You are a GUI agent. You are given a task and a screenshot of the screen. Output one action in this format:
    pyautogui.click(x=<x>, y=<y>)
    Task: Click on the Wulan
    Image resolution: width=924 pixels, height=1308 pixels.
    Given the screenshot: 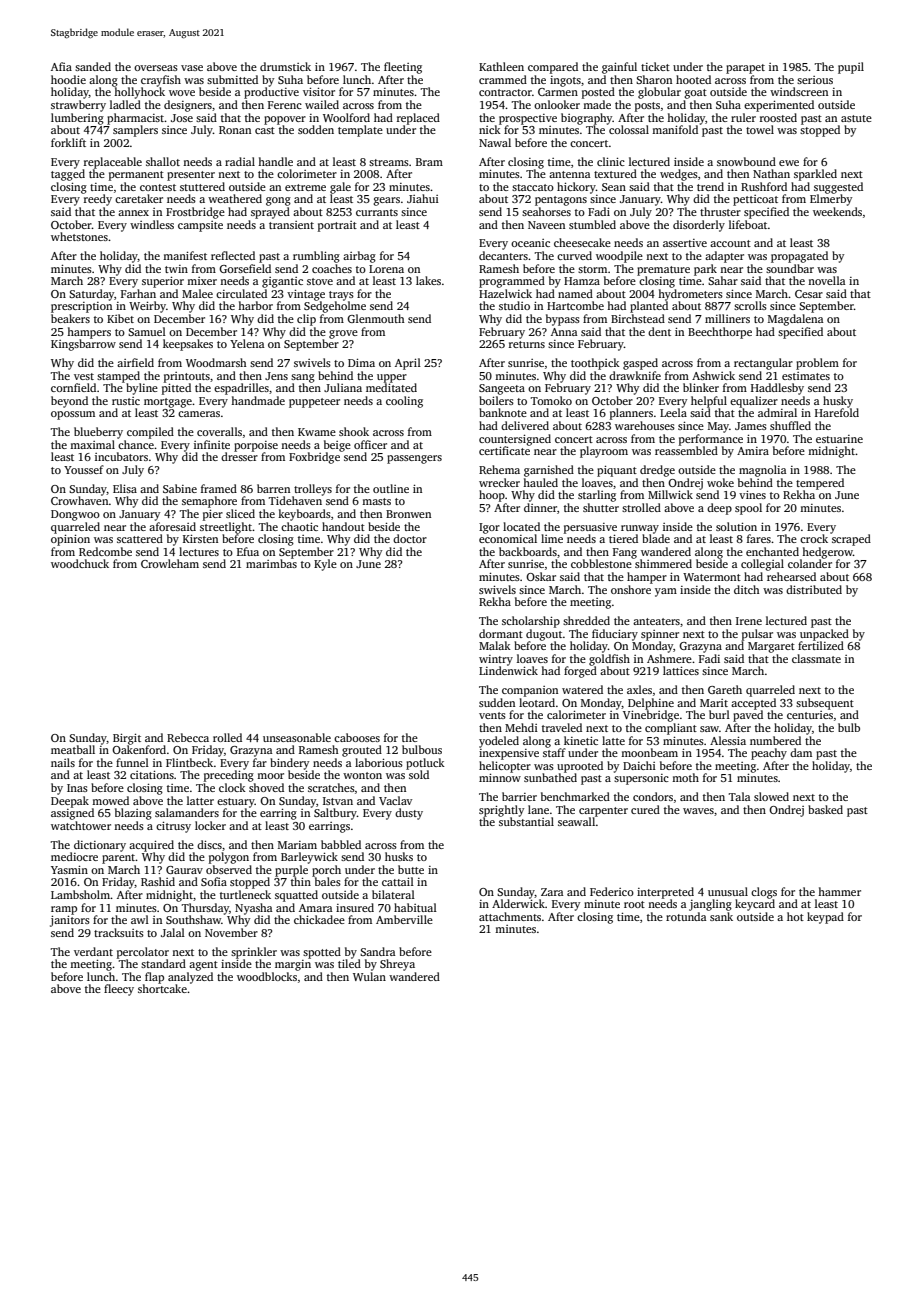 What is the action you would take?
    pyautogui.click(x=369, y=976)
